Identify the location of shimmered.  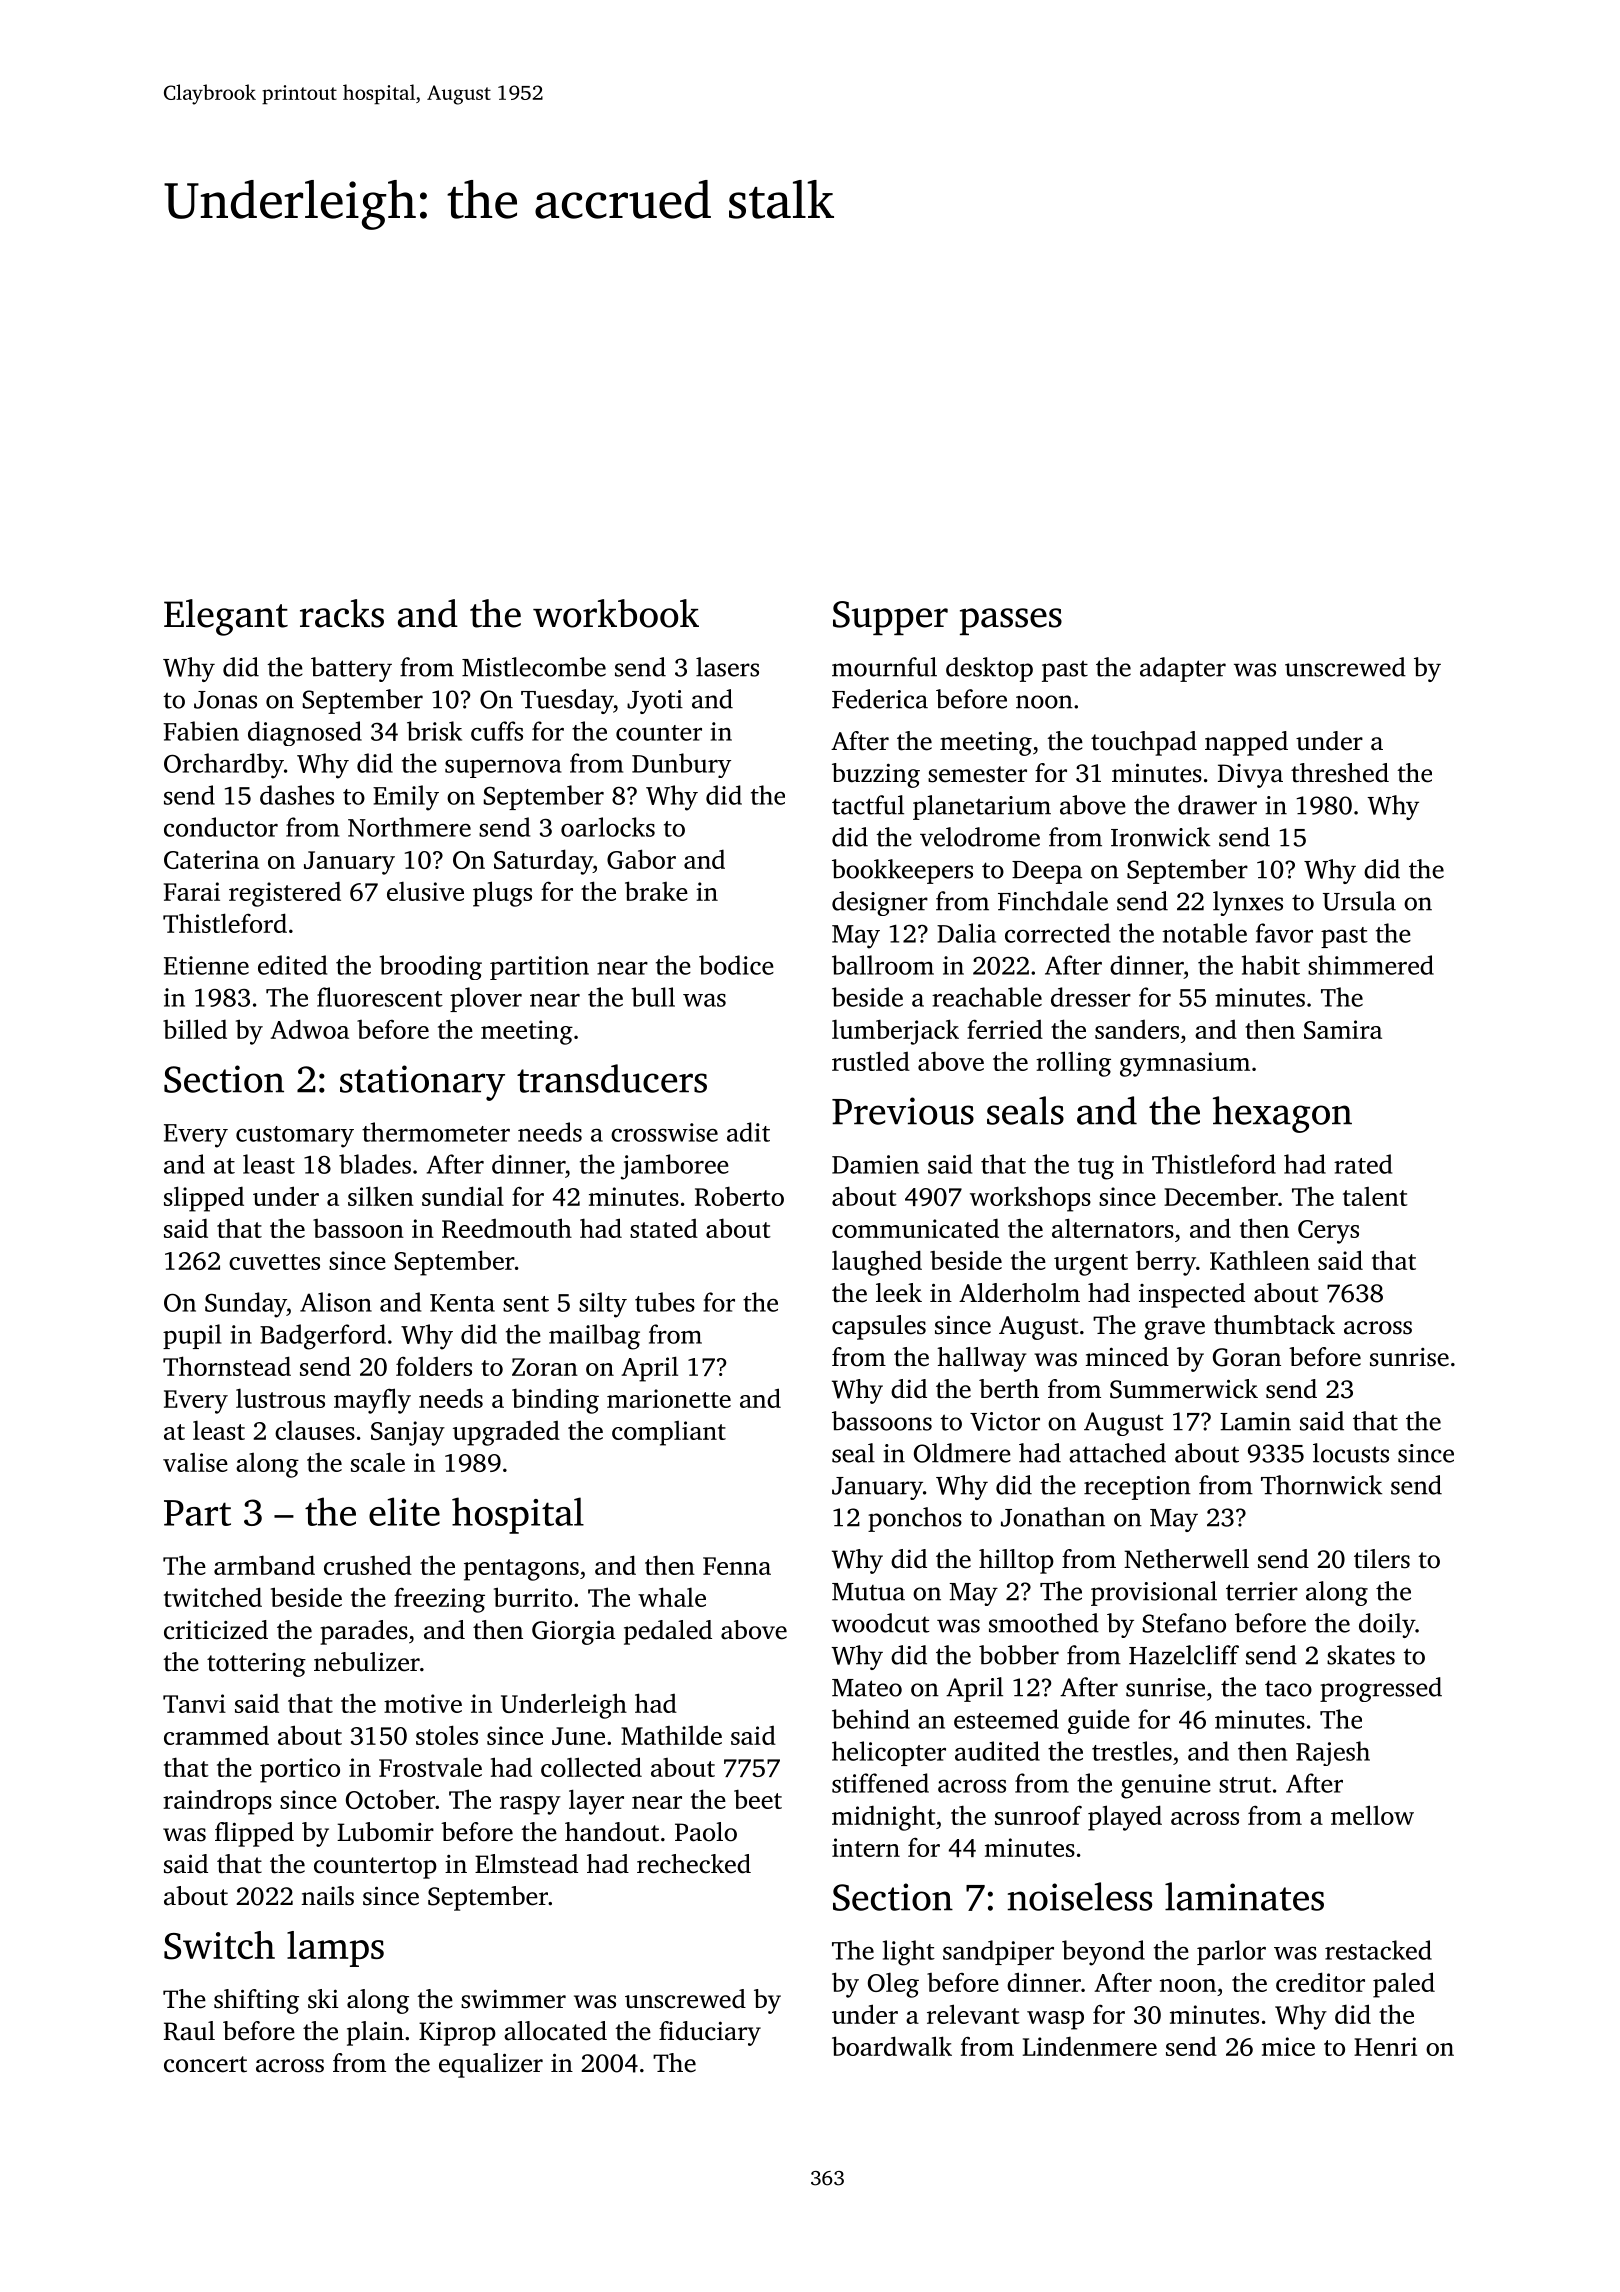
(1371, 965).
